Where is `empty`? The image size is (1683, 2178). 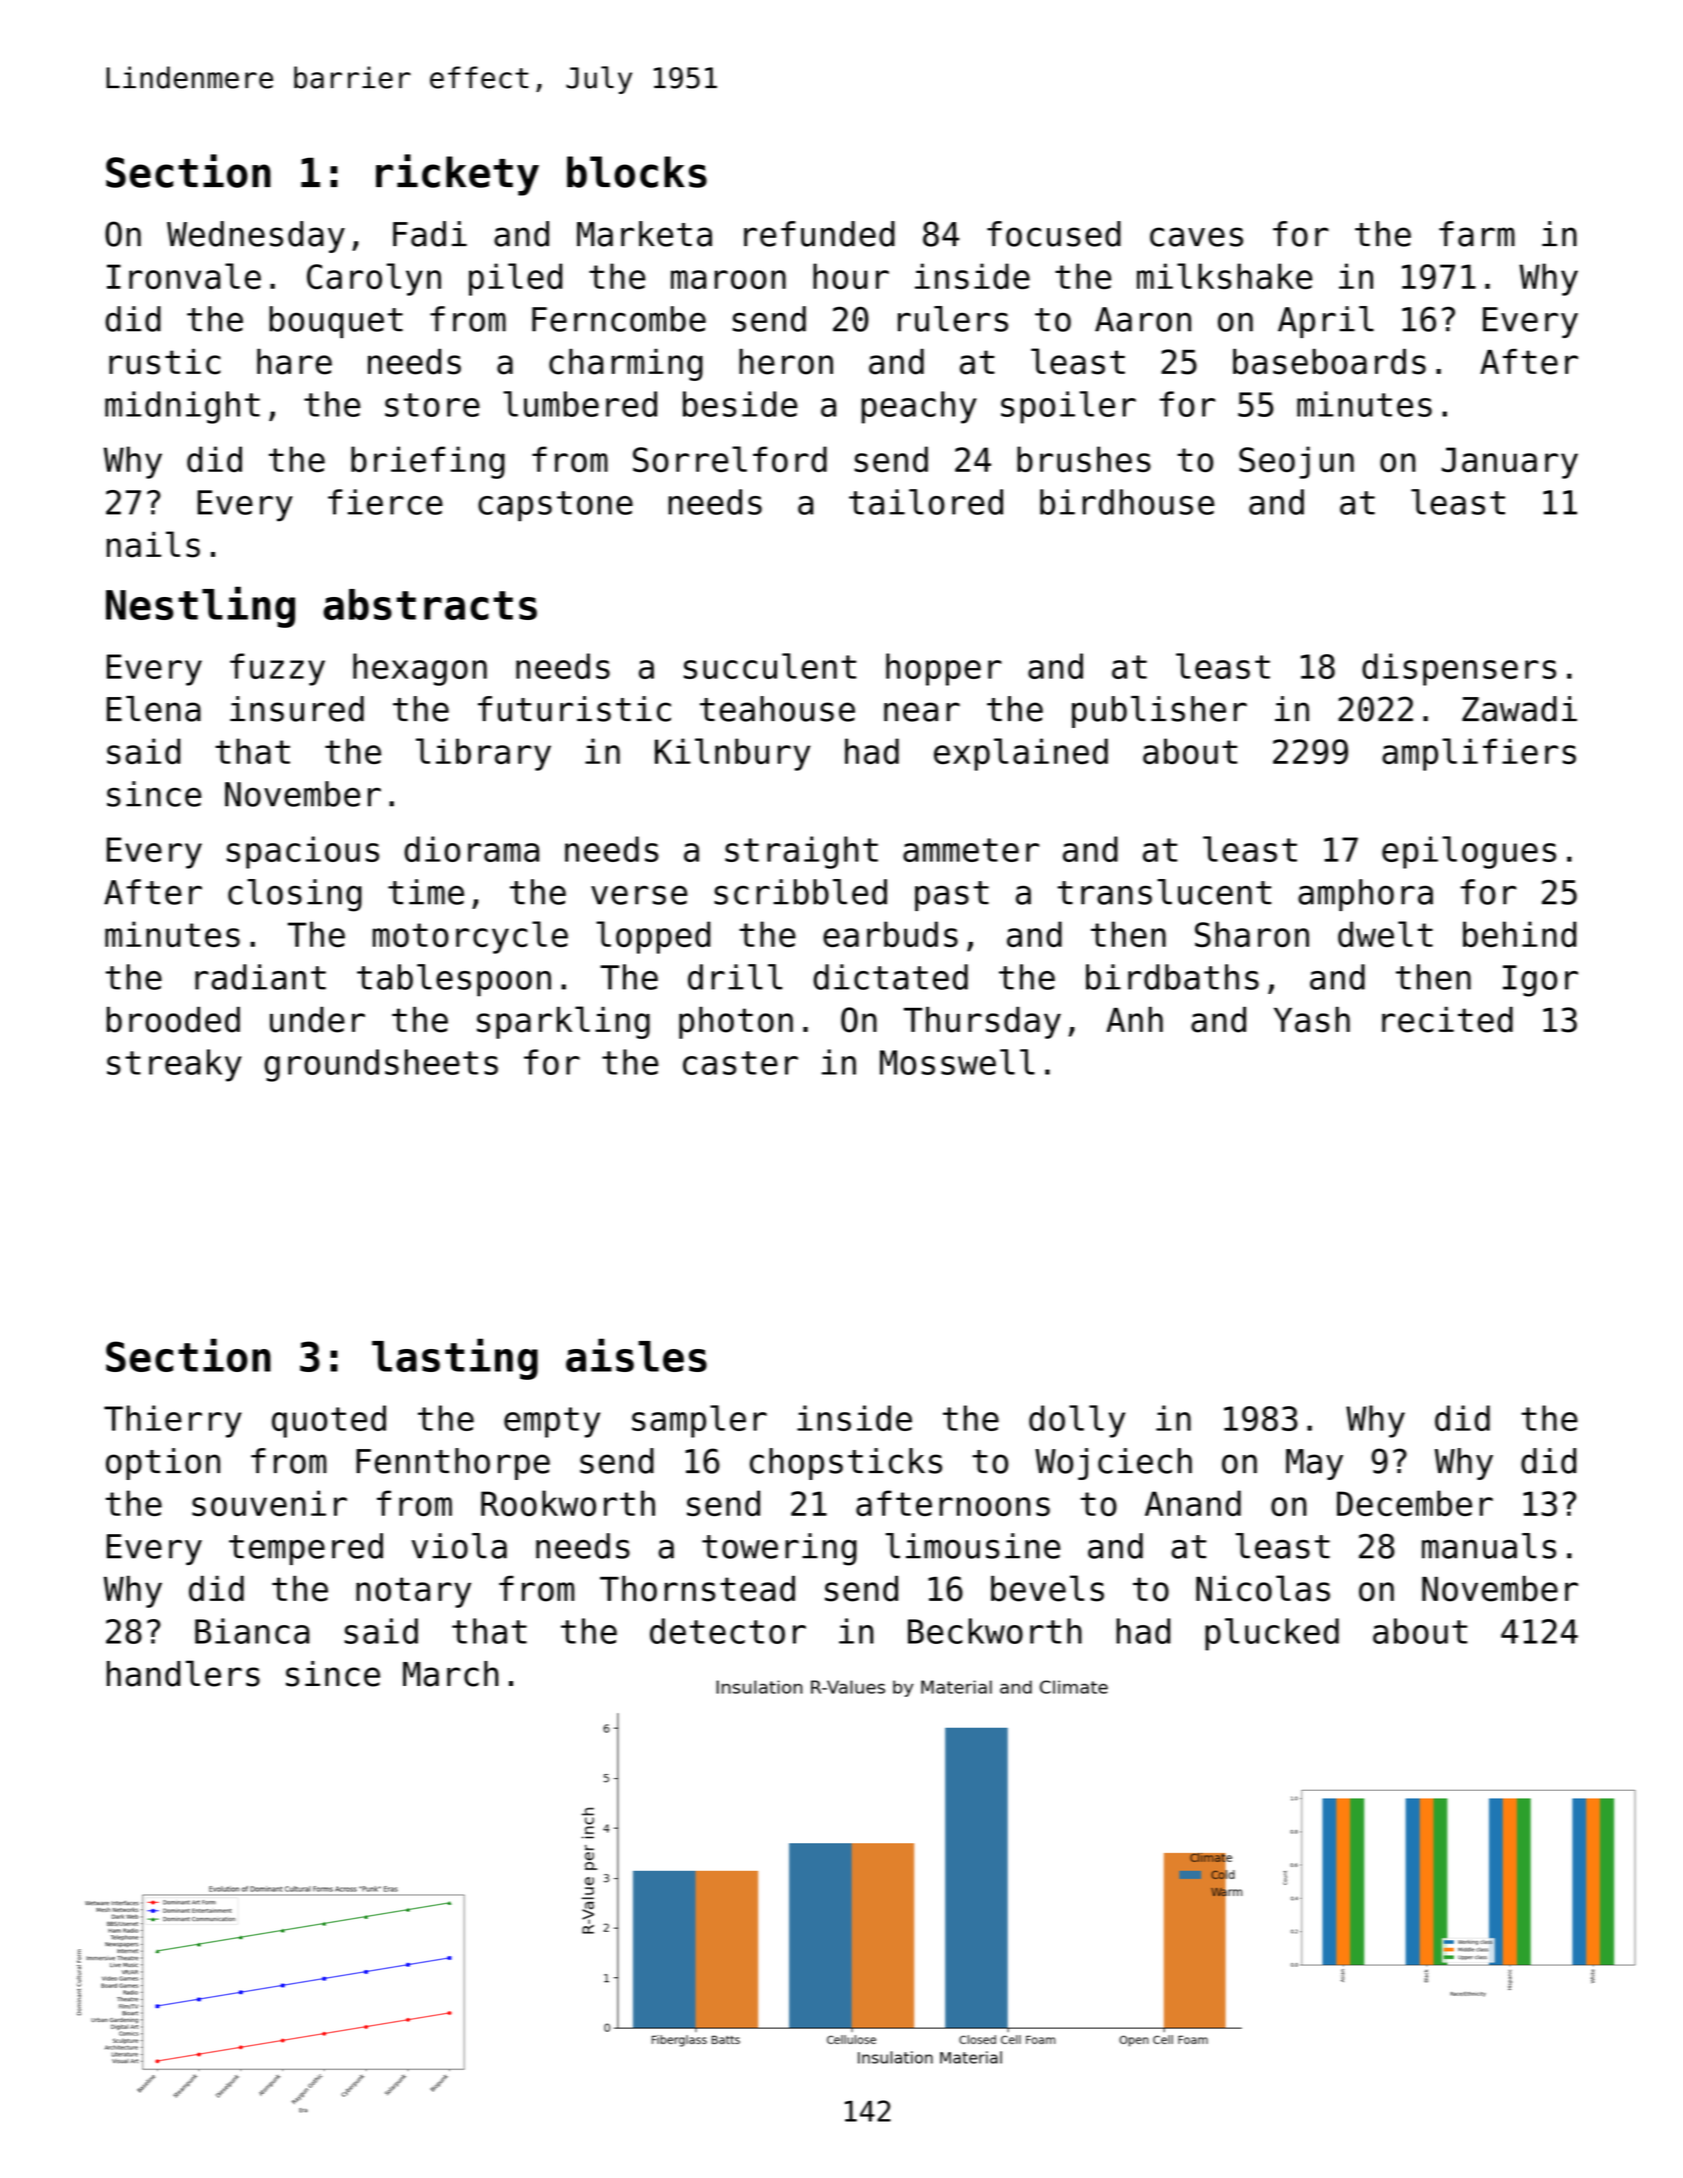
empty is located at coordinates (552, 1422).
